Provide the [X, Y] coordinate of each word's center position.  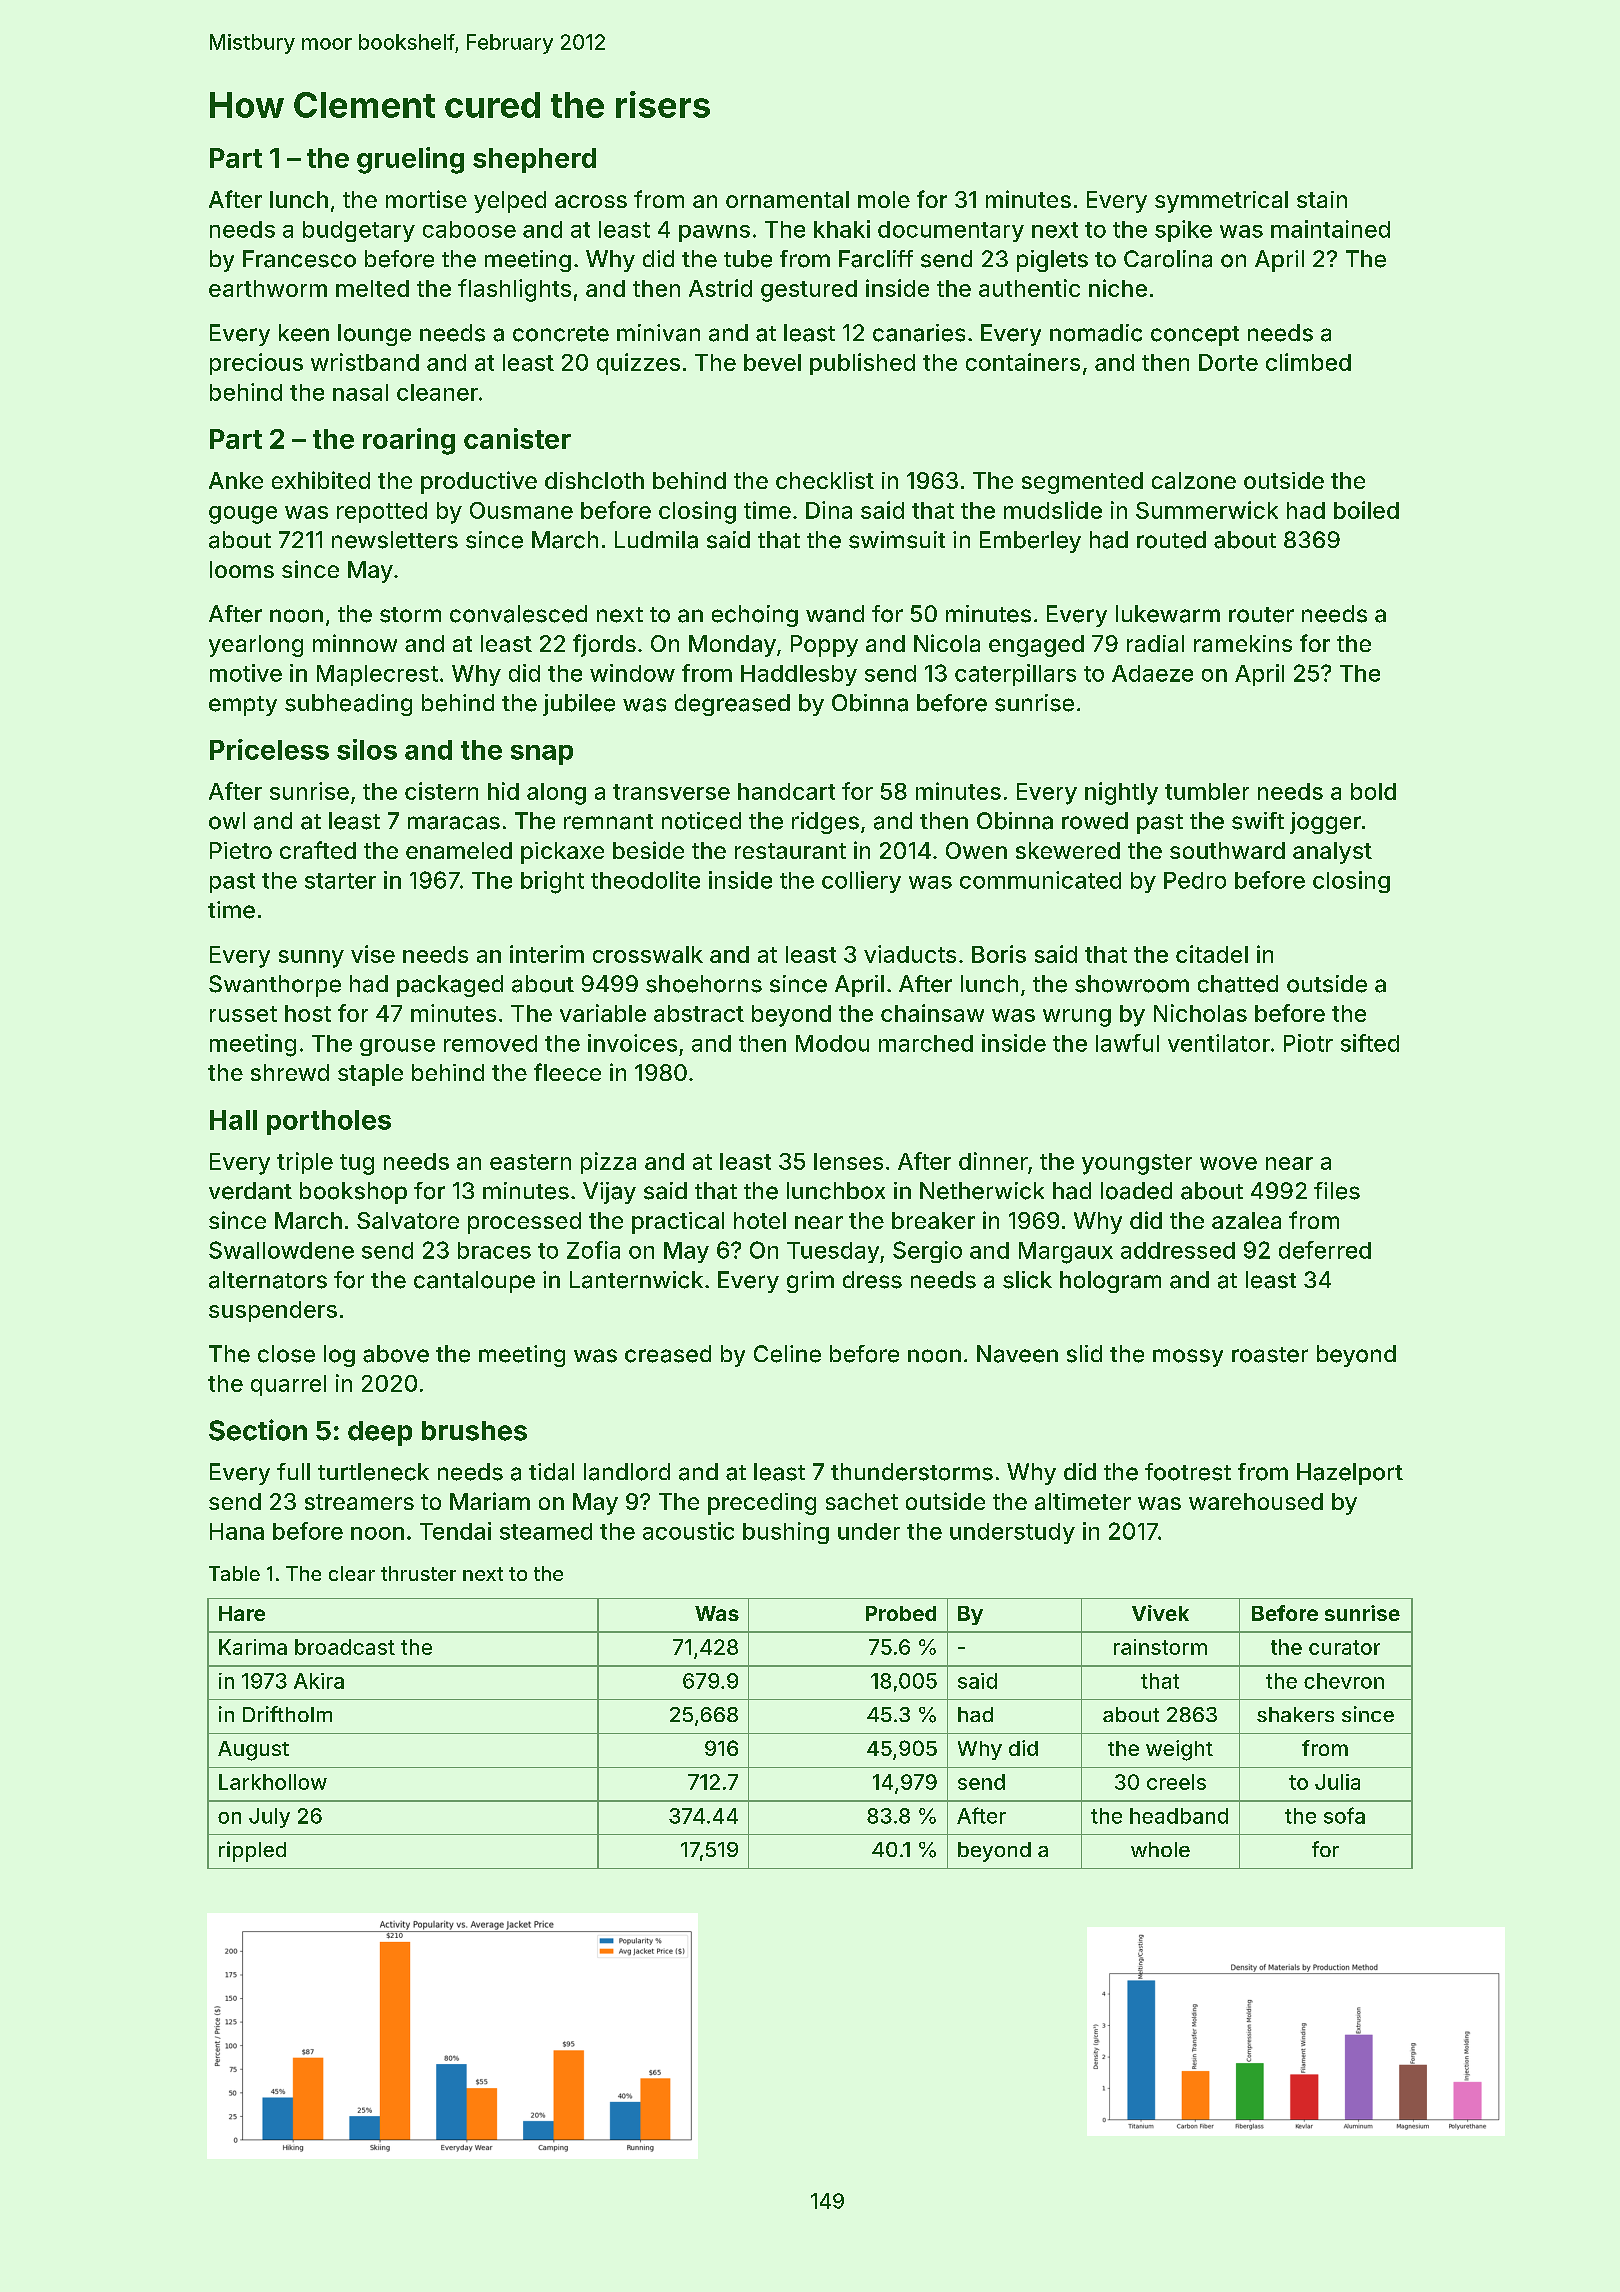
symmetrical [1221, 202]
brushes [474, 1431]
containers [1023, 362]
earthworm [268, 288]
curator [1344, 1647]
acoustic [688, 1531]
